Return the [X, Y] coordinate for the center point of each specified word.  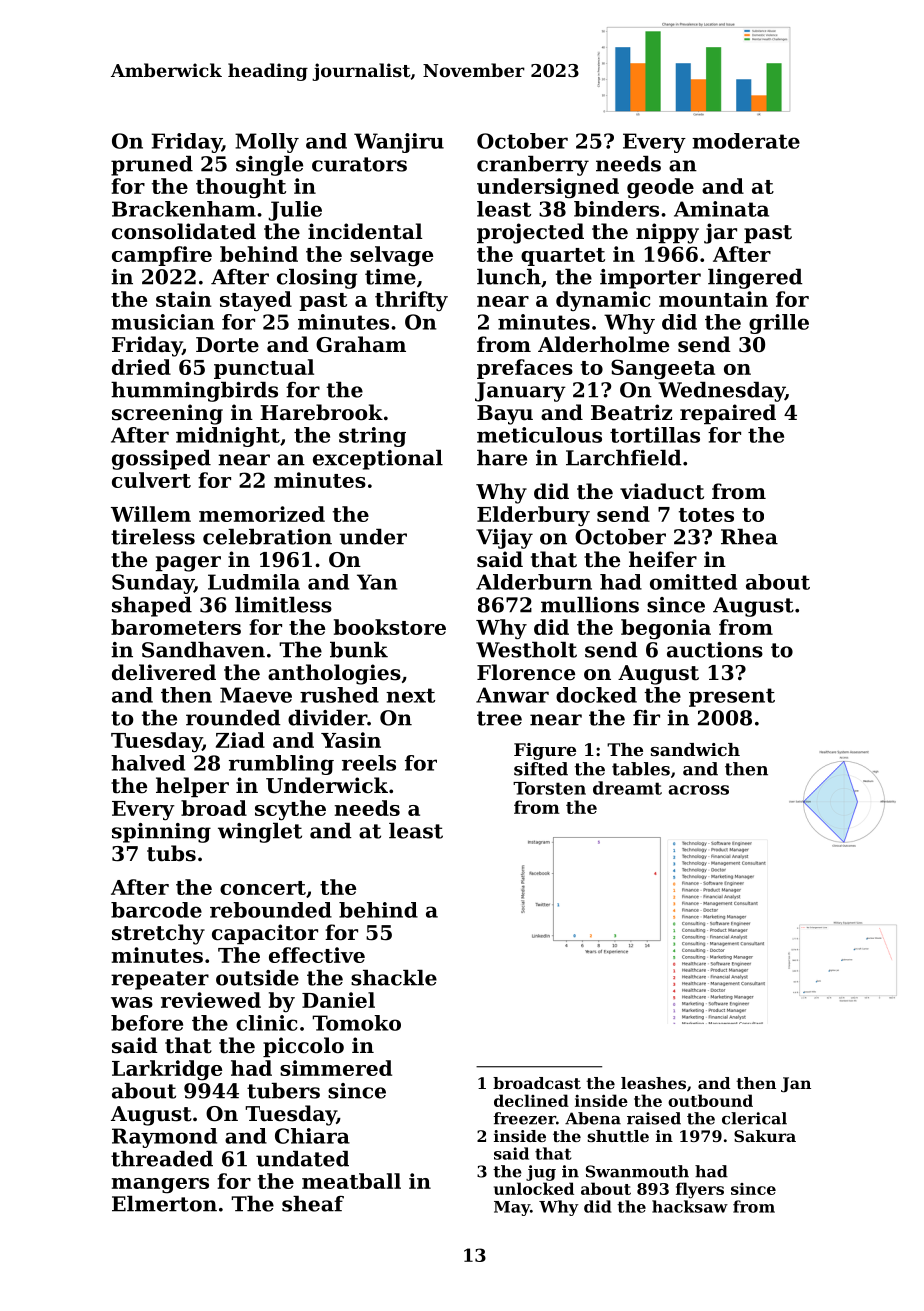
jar [720, 233]
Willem [151, 514]
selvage [391, 256]
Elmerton [164, 1204]
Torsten [549, 788]
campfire [162, 256]
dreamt [627, 788]
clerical [754, 1118]
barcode [156, 910]
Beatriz [631, 412]
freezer [525, 1118]
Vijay [504, 539]
